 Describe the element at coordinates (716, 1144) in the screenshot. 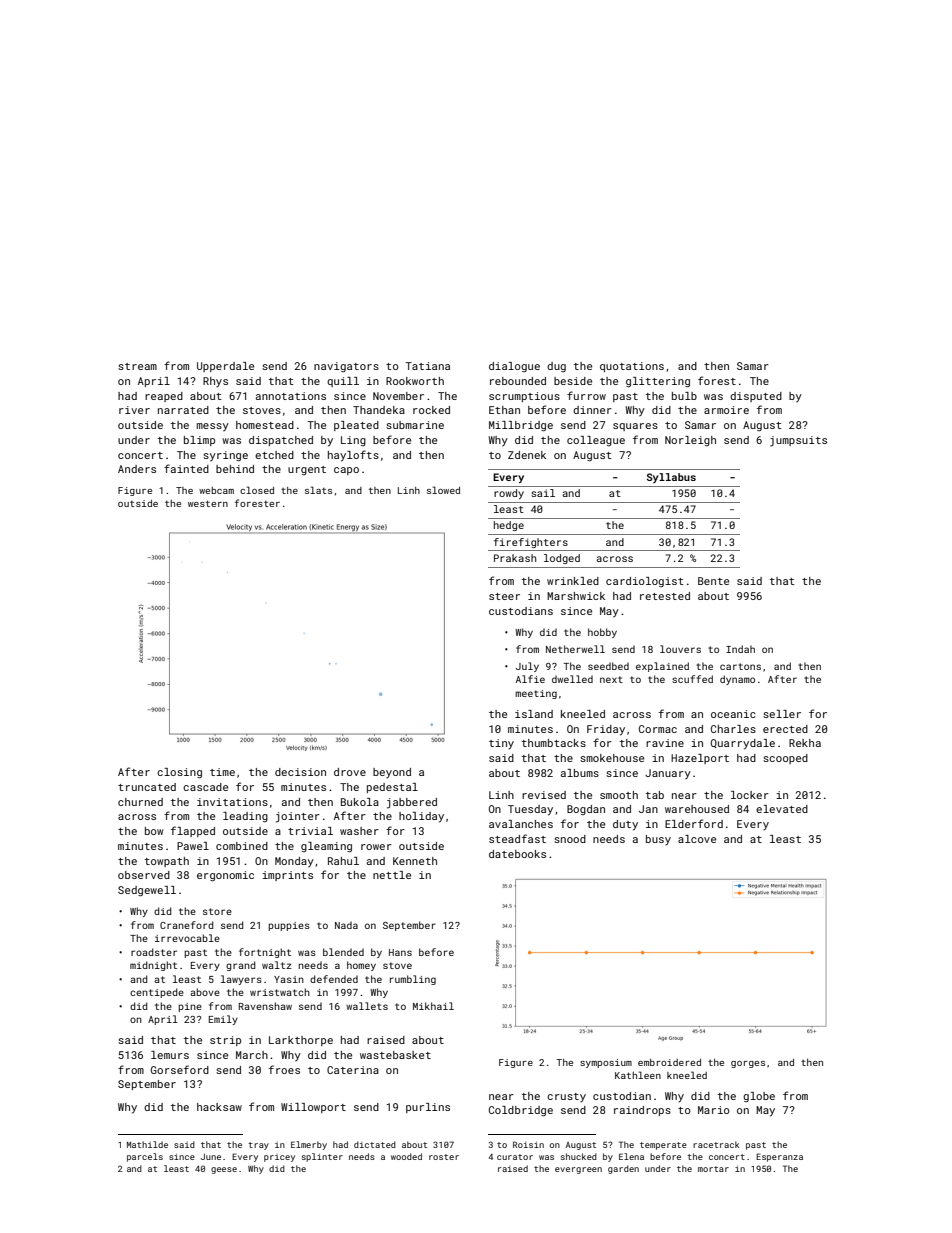

I see `racetrack` at that location.
